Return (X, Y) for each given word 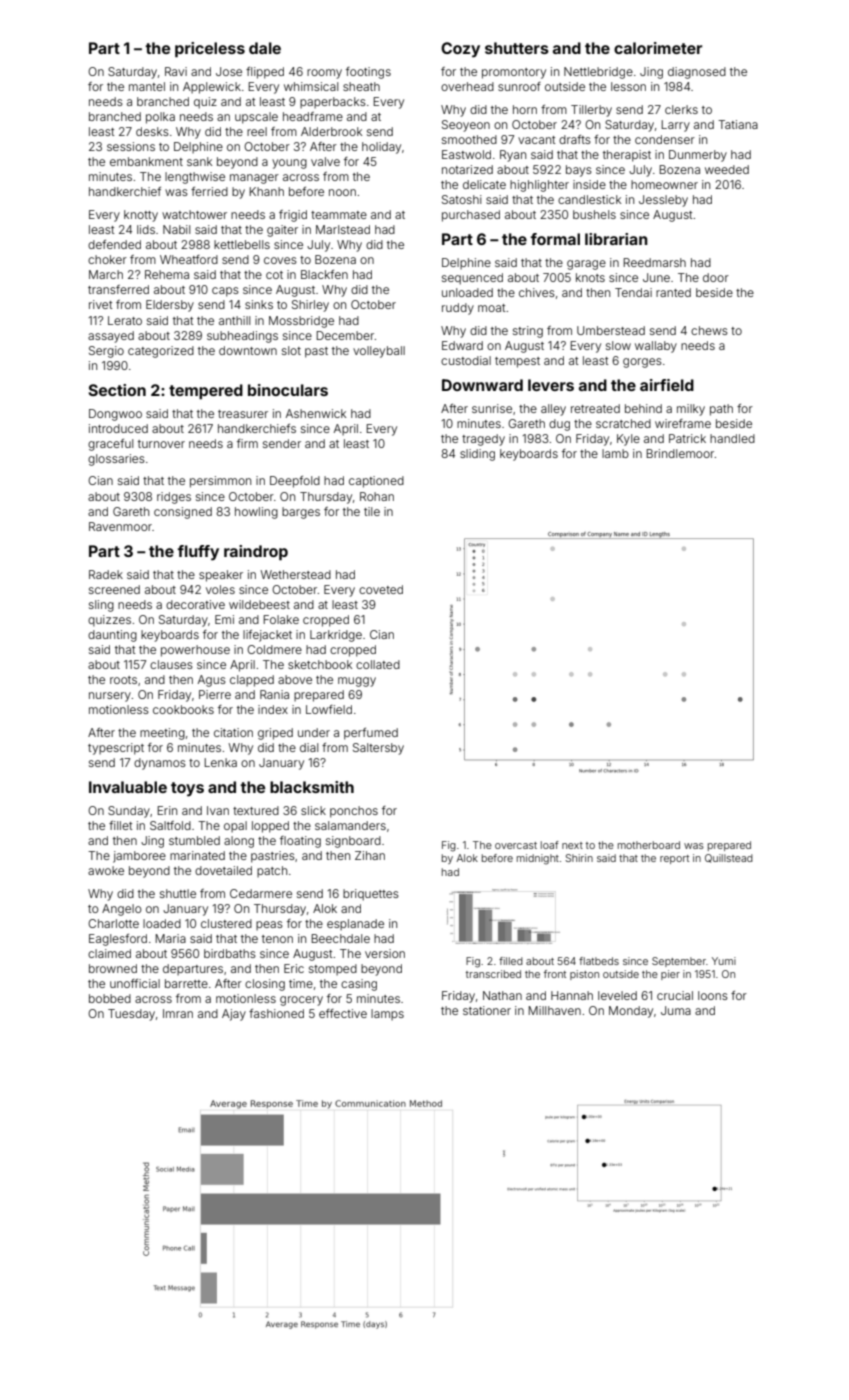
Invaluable (128, 787)
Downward (482, 385)
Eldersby (170, 306)
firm (247, 443)
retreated (595, 408)
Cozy (460, 50)
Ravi (176, 71)
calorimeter (658, 48)
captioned (376, 482)
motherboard (649, 845)
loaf (550, 845)
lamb (615, 453)
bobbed (110, 998)
